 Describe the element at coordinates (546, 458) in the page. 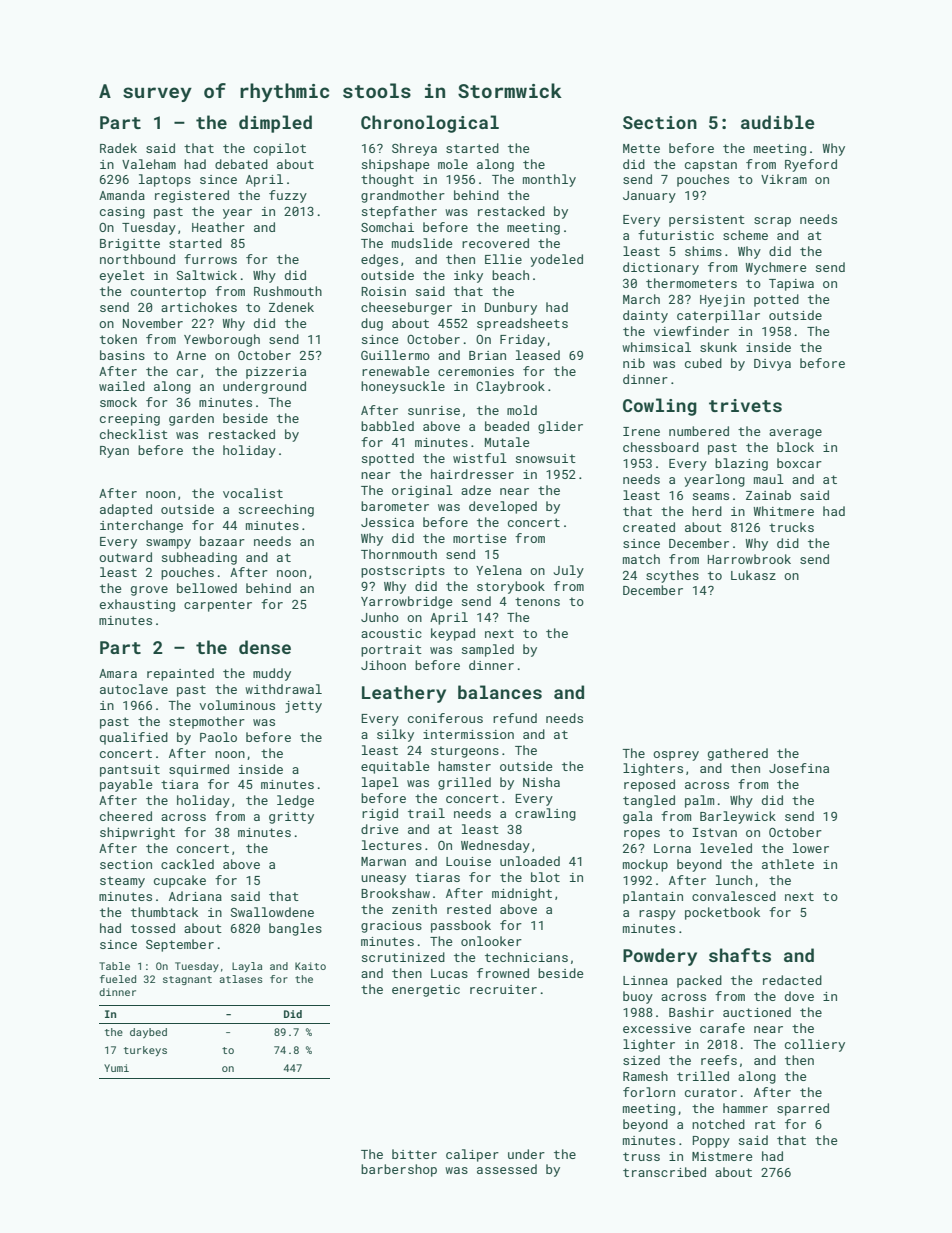

I see `snowsuit` at that location.
